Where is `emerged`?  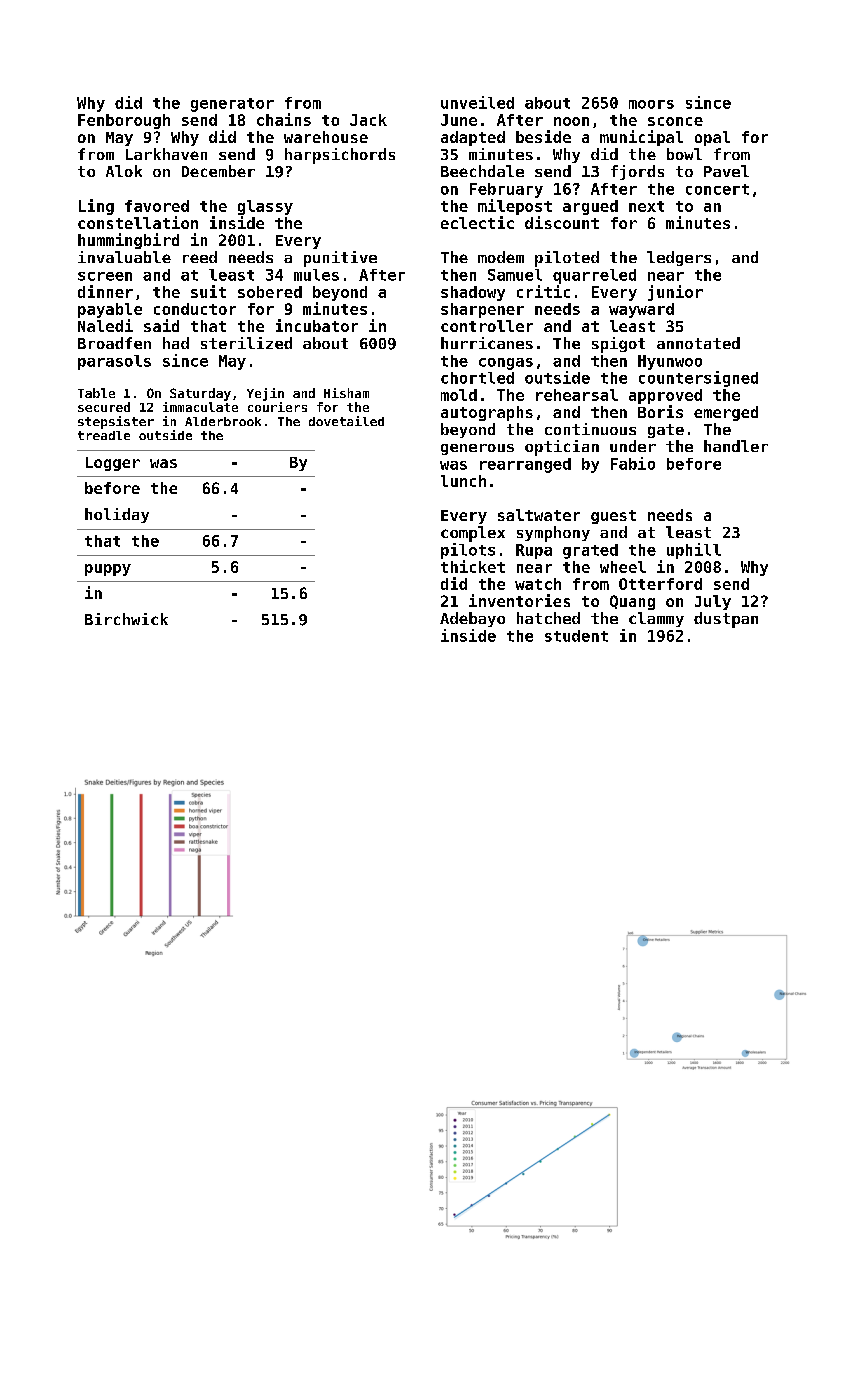 emerged is located at coordinates (726, 413).
